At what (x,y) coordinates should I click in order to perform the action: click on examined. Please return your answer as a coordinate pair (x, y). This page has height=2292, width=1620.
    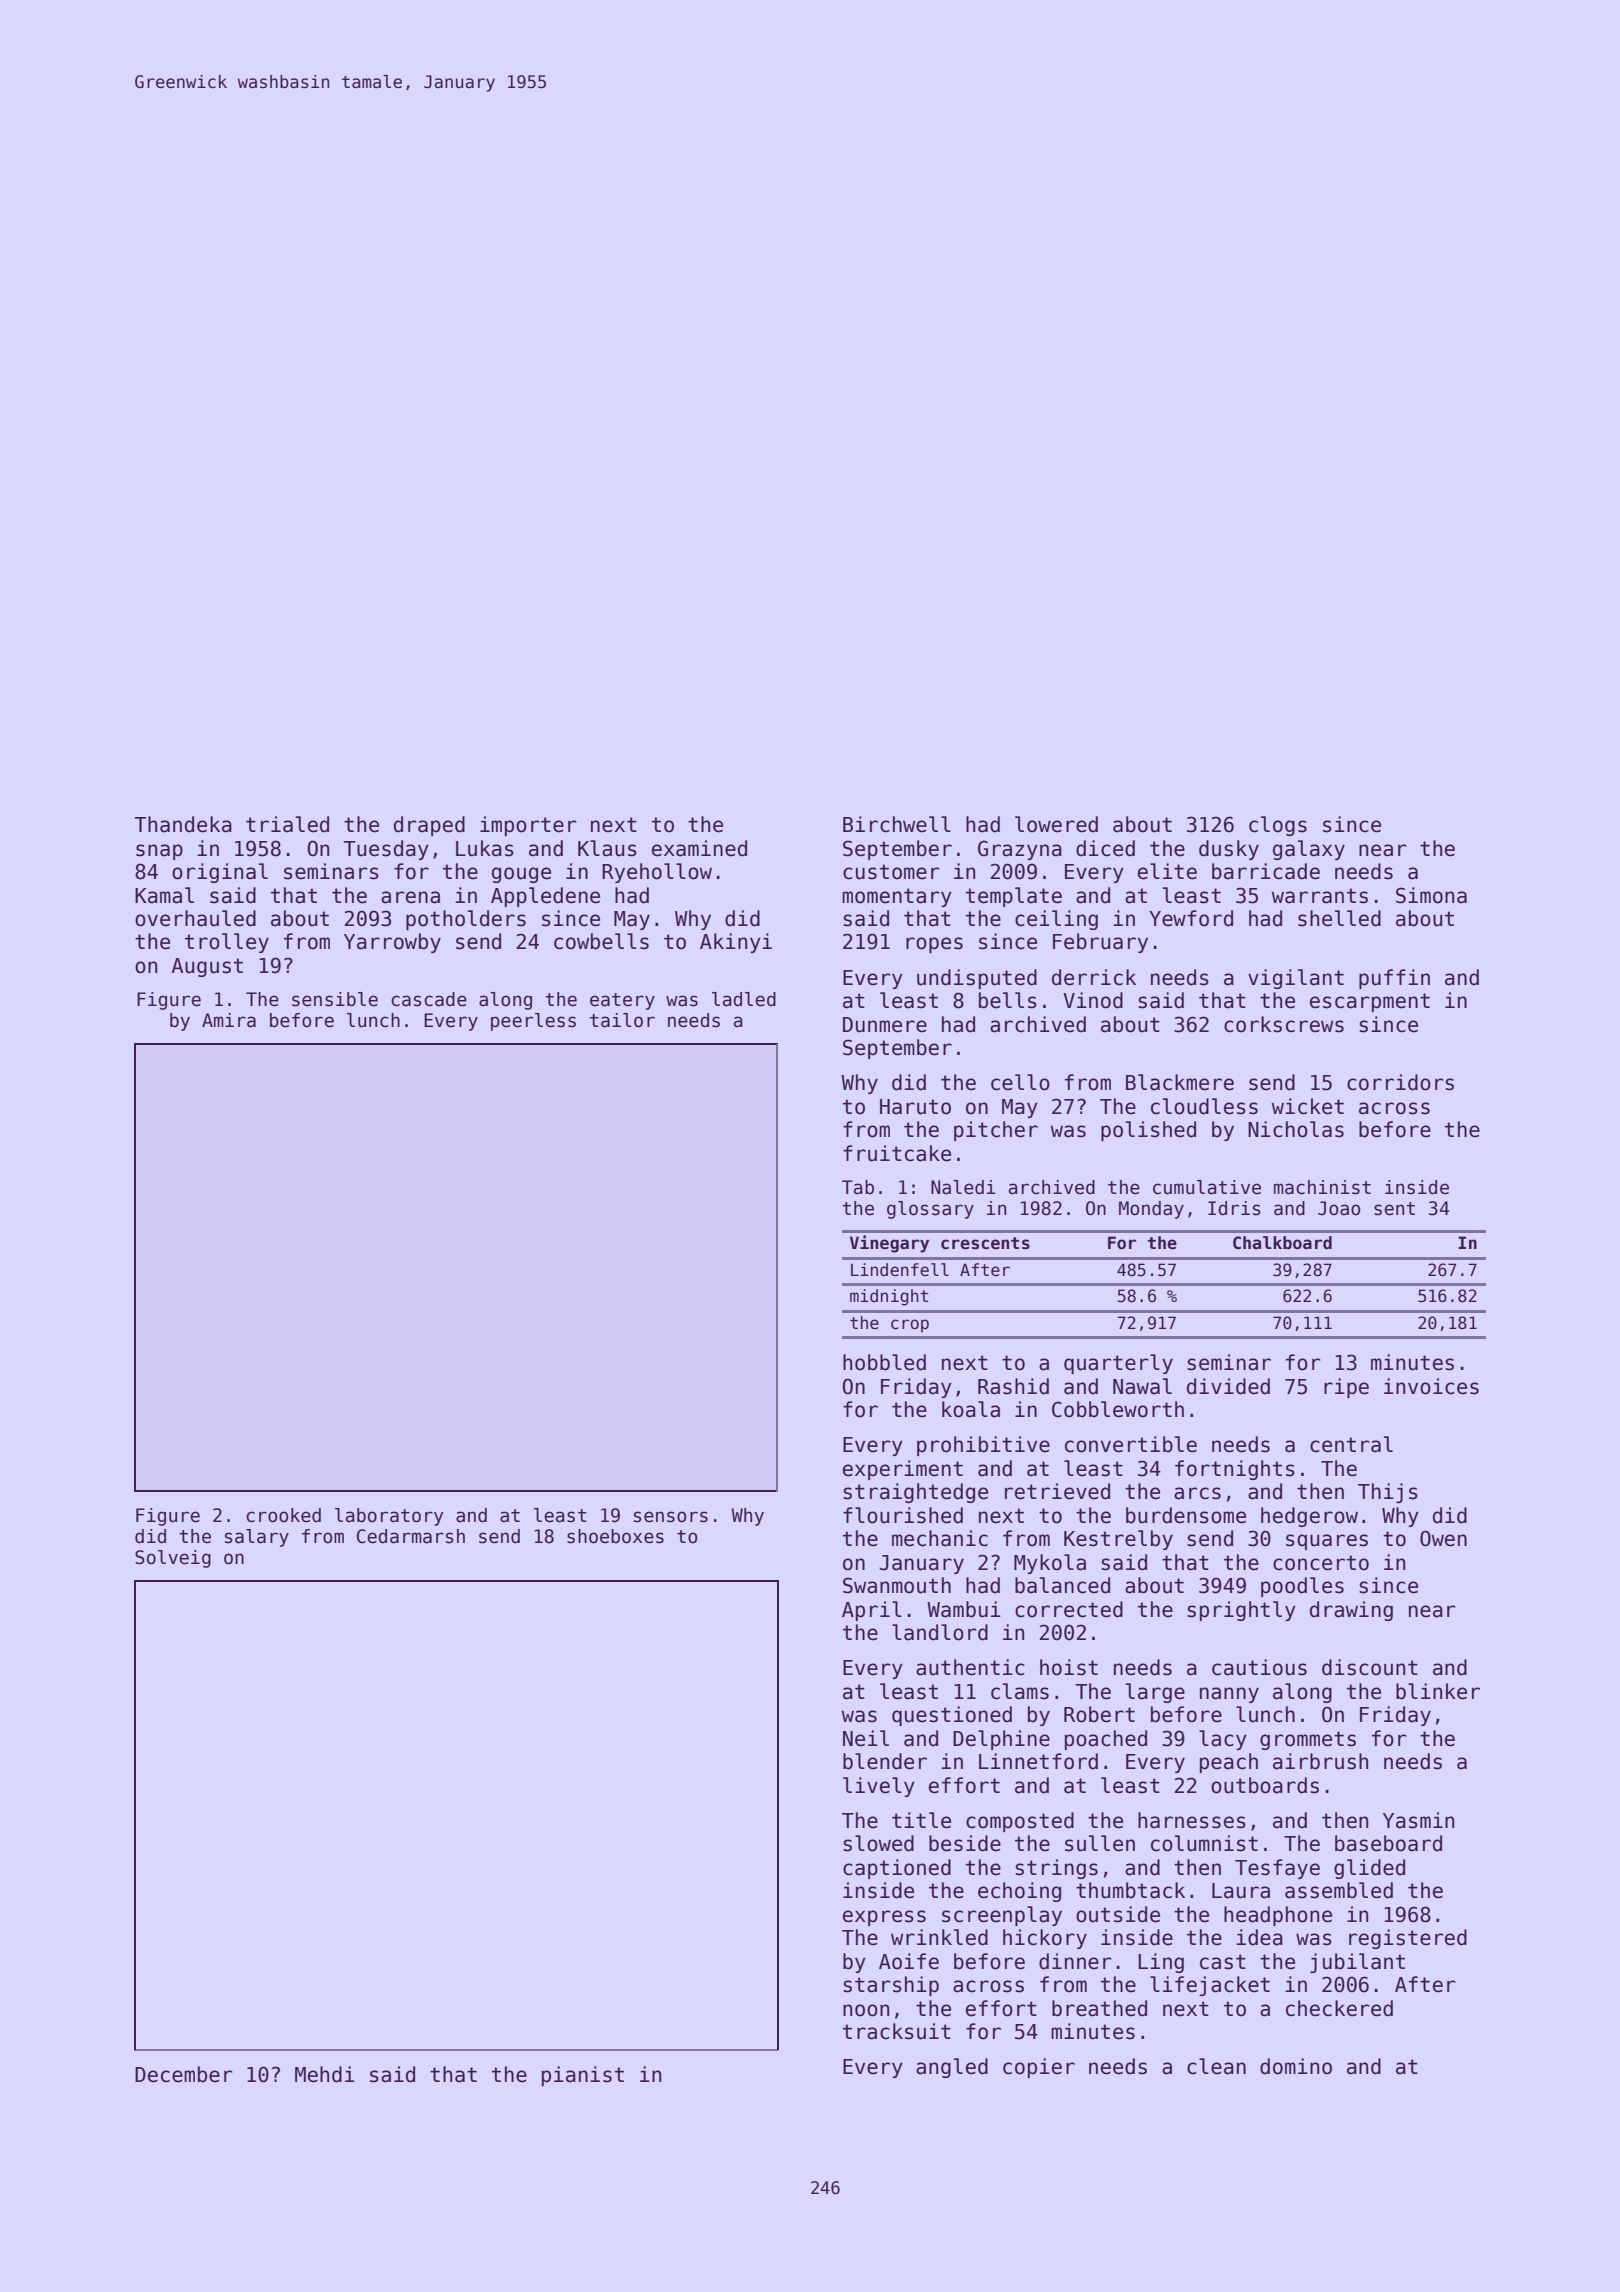
    Looking at the image, I should click on (699, 848).
